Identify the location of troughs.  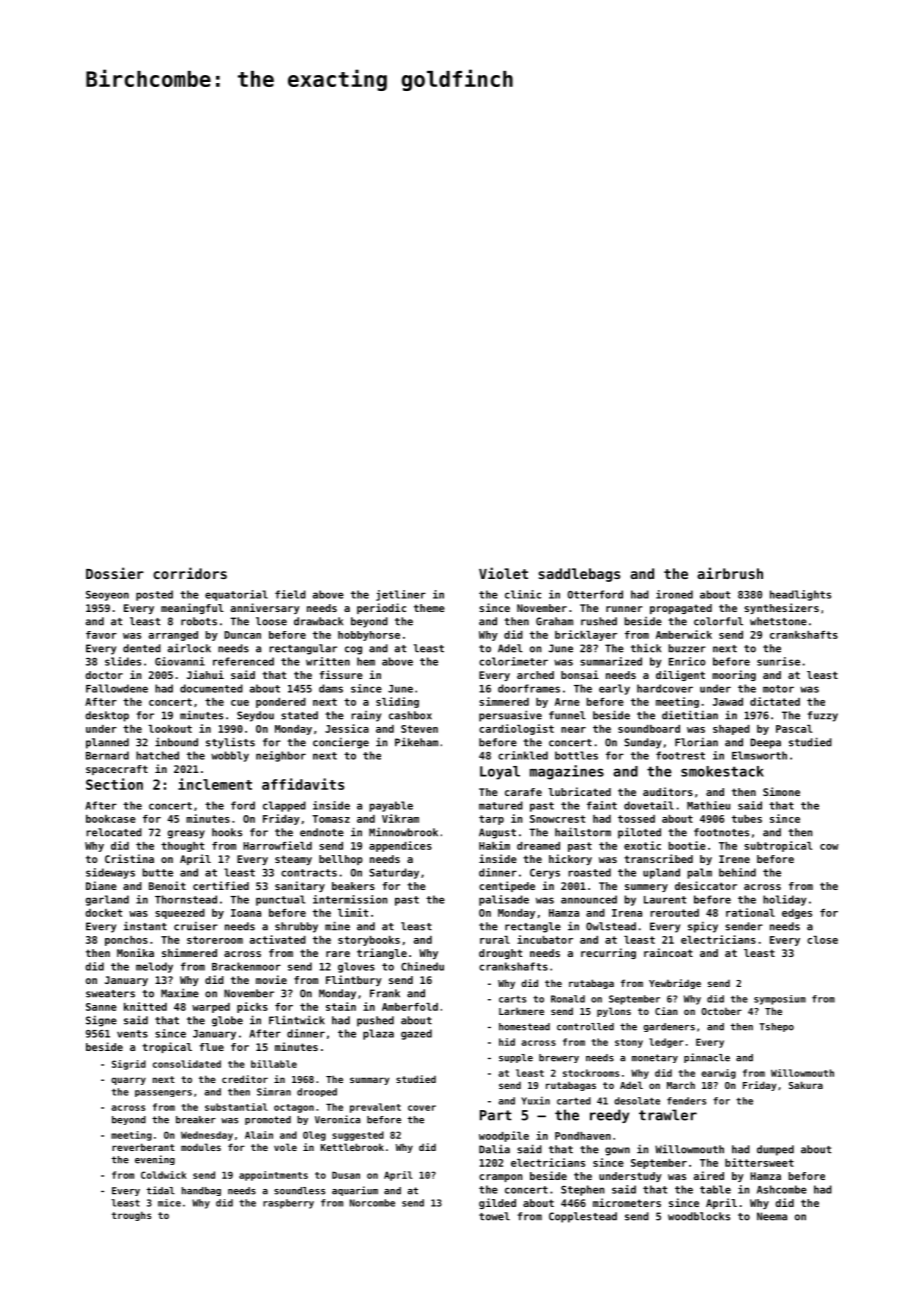
(131, 1216).
